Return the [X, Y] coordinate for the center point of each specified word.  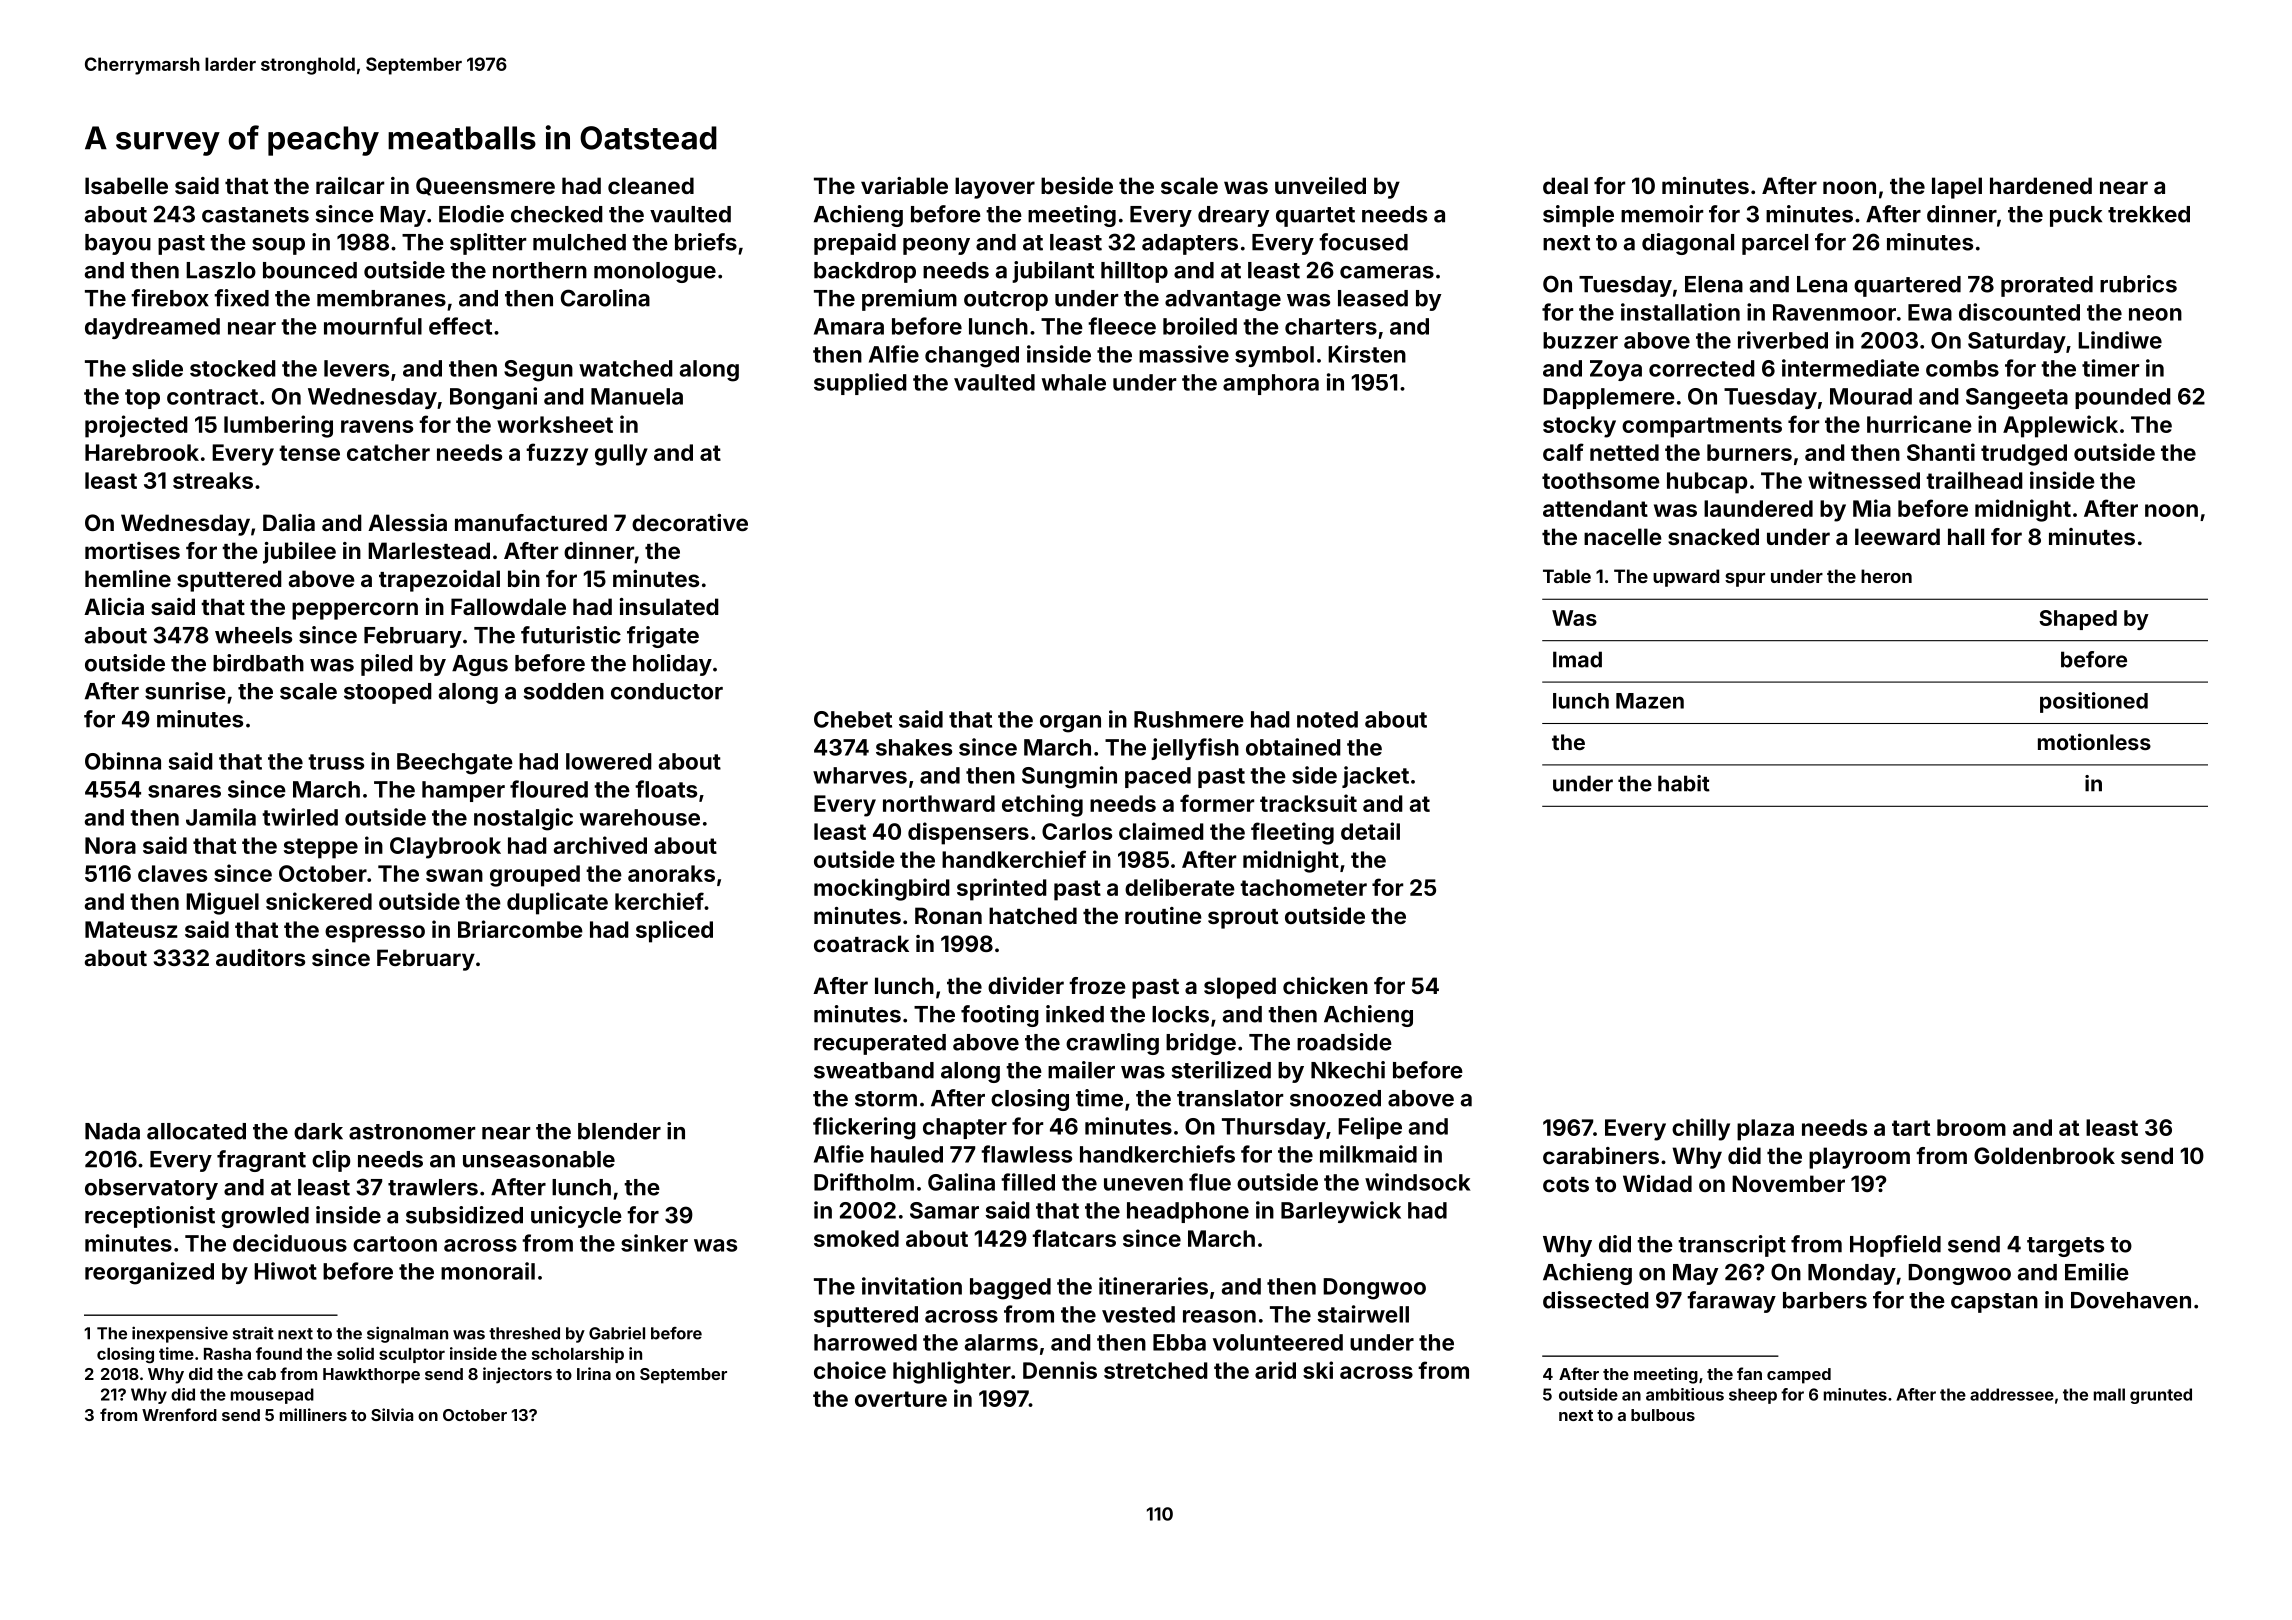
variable [904, 185]
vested [1138, 1314]
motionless [2094, 741]
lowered [609, 761]
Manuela [637, 396]
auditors [260, 957]
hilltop [1134, 272]
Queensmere [485, 186]
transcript [1732, 1246]
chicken [1325, 985]
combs [1962, 368]
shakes [914, 747]
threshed [524, 1333]
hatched [1033, 915]
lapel [1957, 188]
